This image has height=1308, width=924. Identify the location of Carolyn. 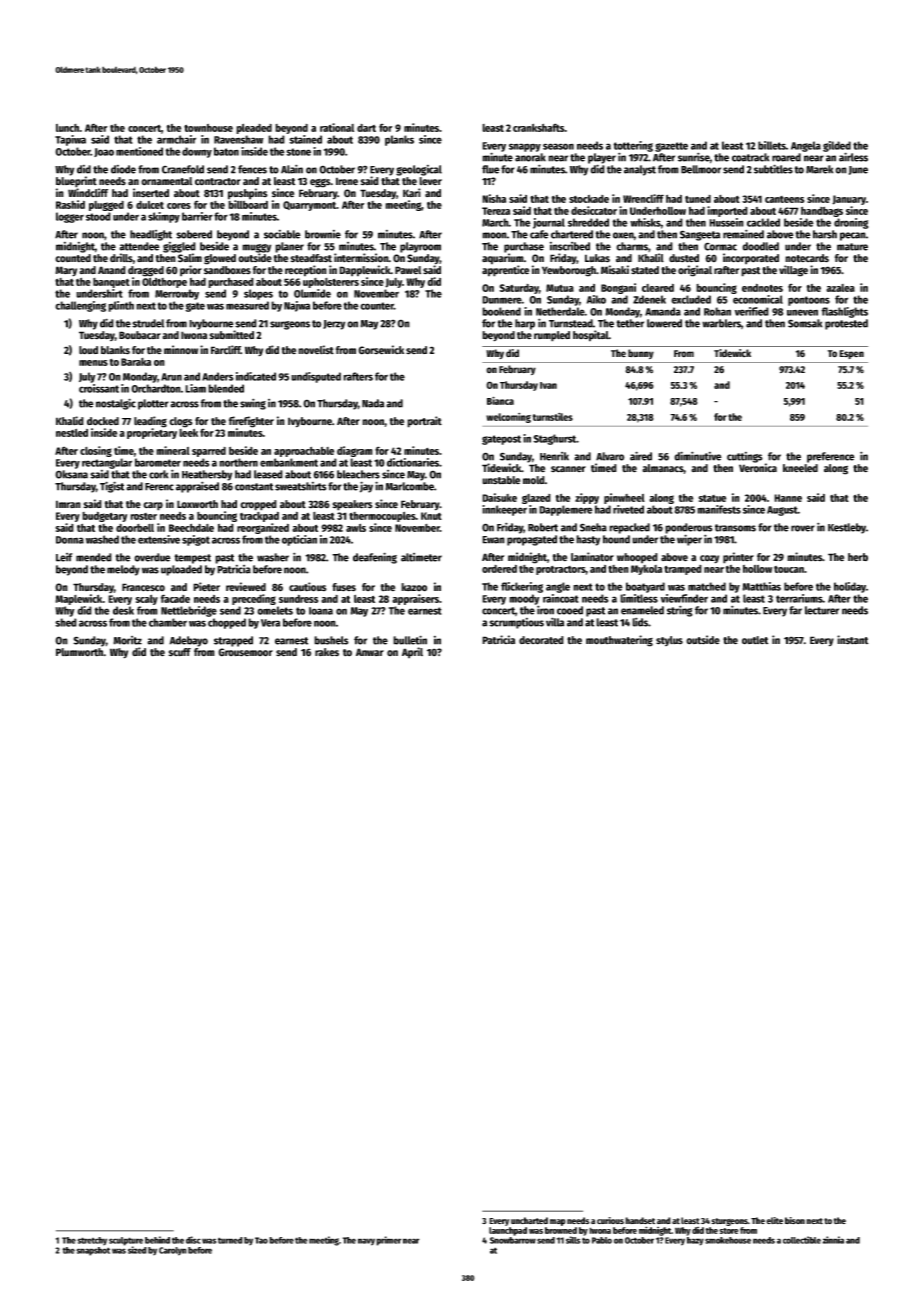
(173, 1251).
